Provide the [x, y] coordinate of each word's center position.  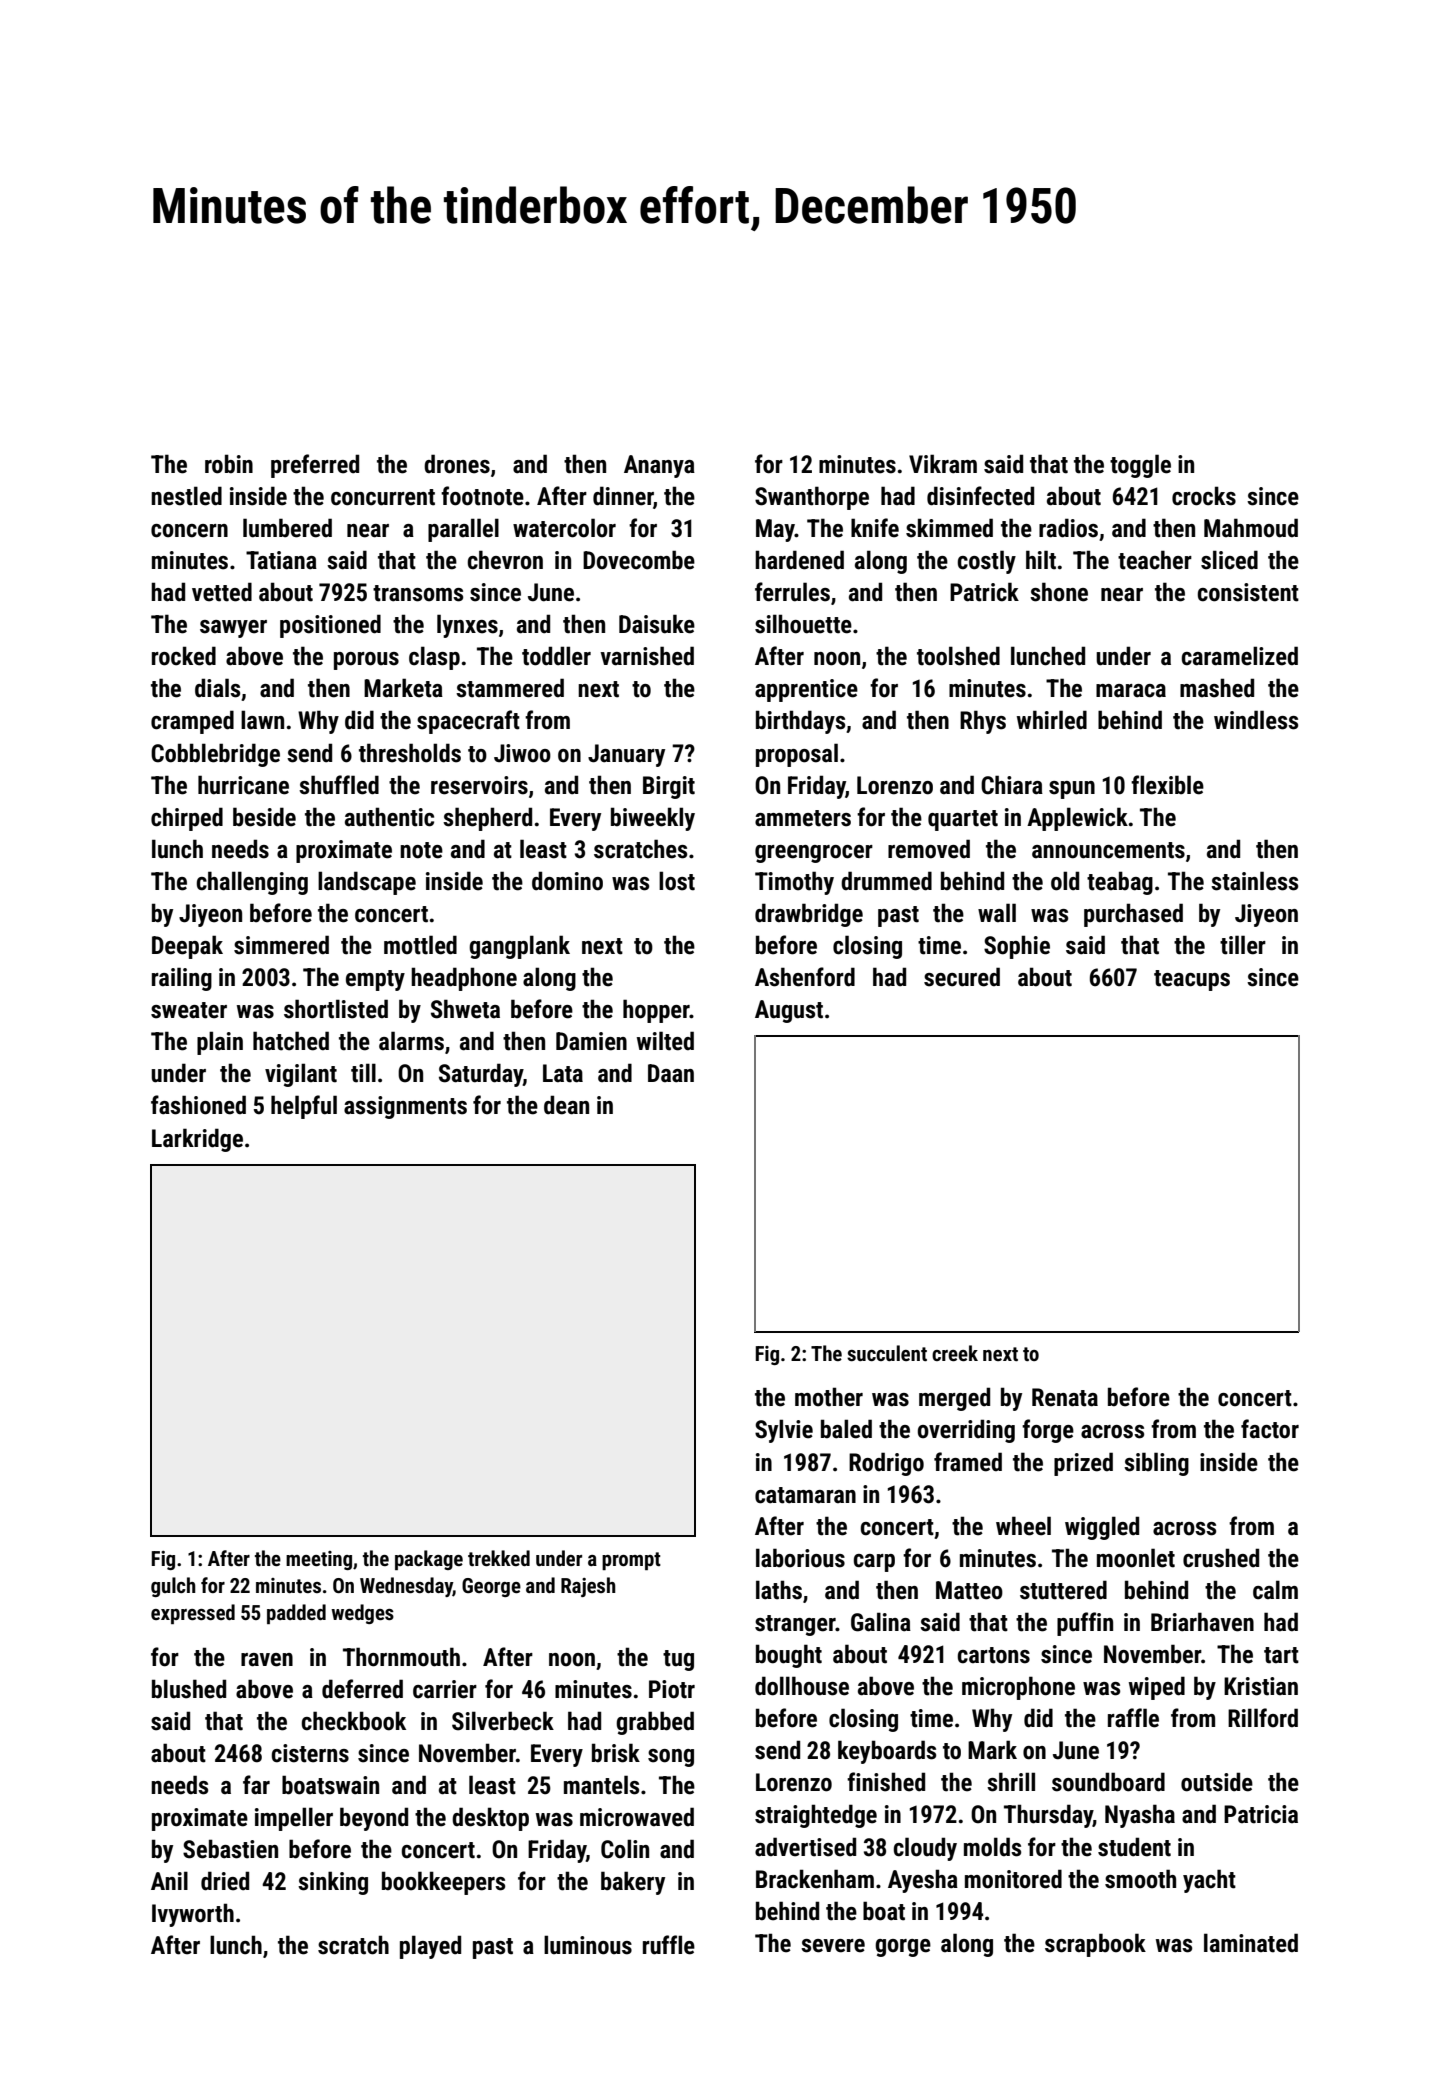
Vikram [943, 464]
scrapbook [1095, 1945]
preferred [315, 466]
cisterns [310, 1753]
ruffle [669, 1945]
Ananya [659, 466]
